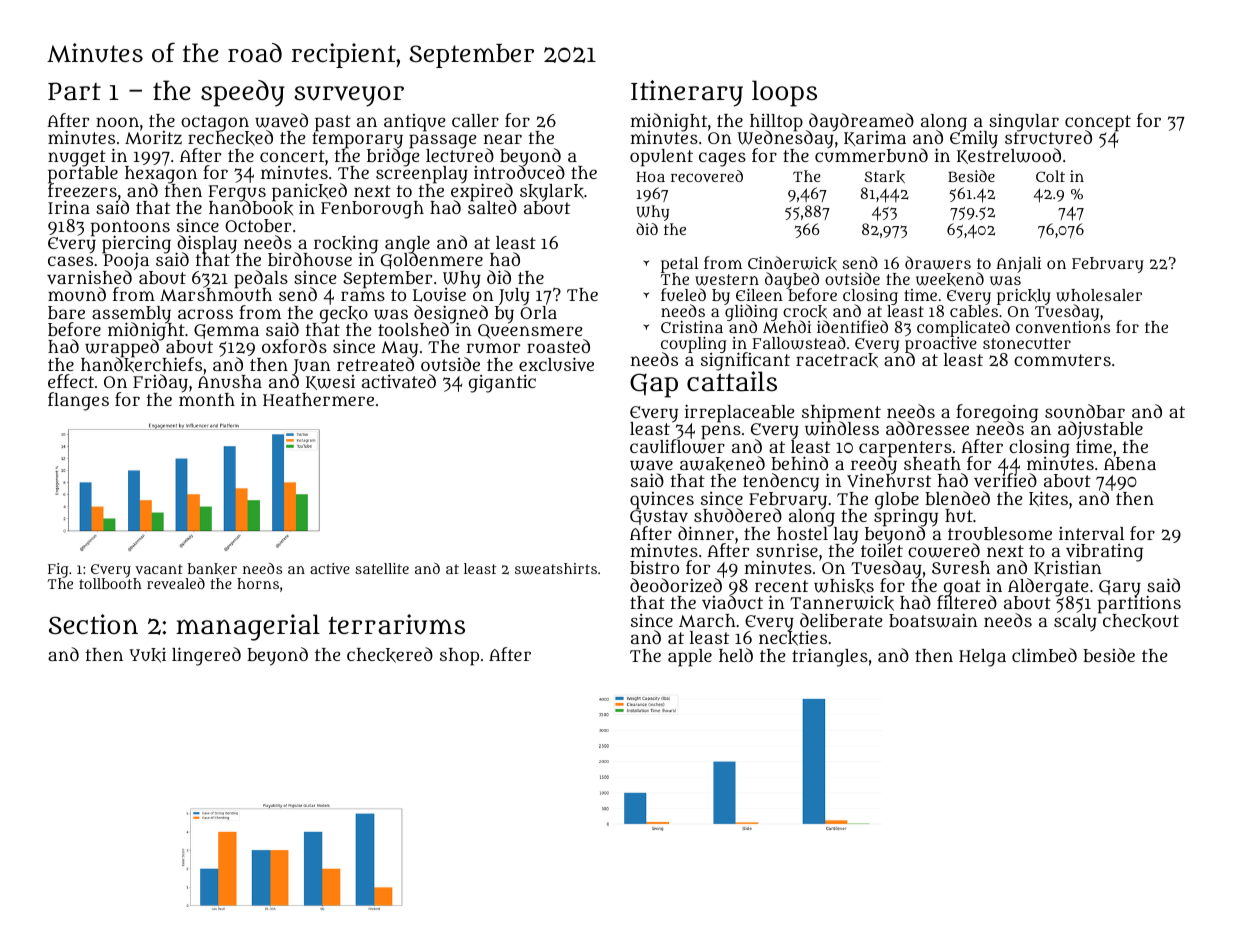 This screenshot has width=1233, height=952. I want to click on noon, so click(117, 122).
